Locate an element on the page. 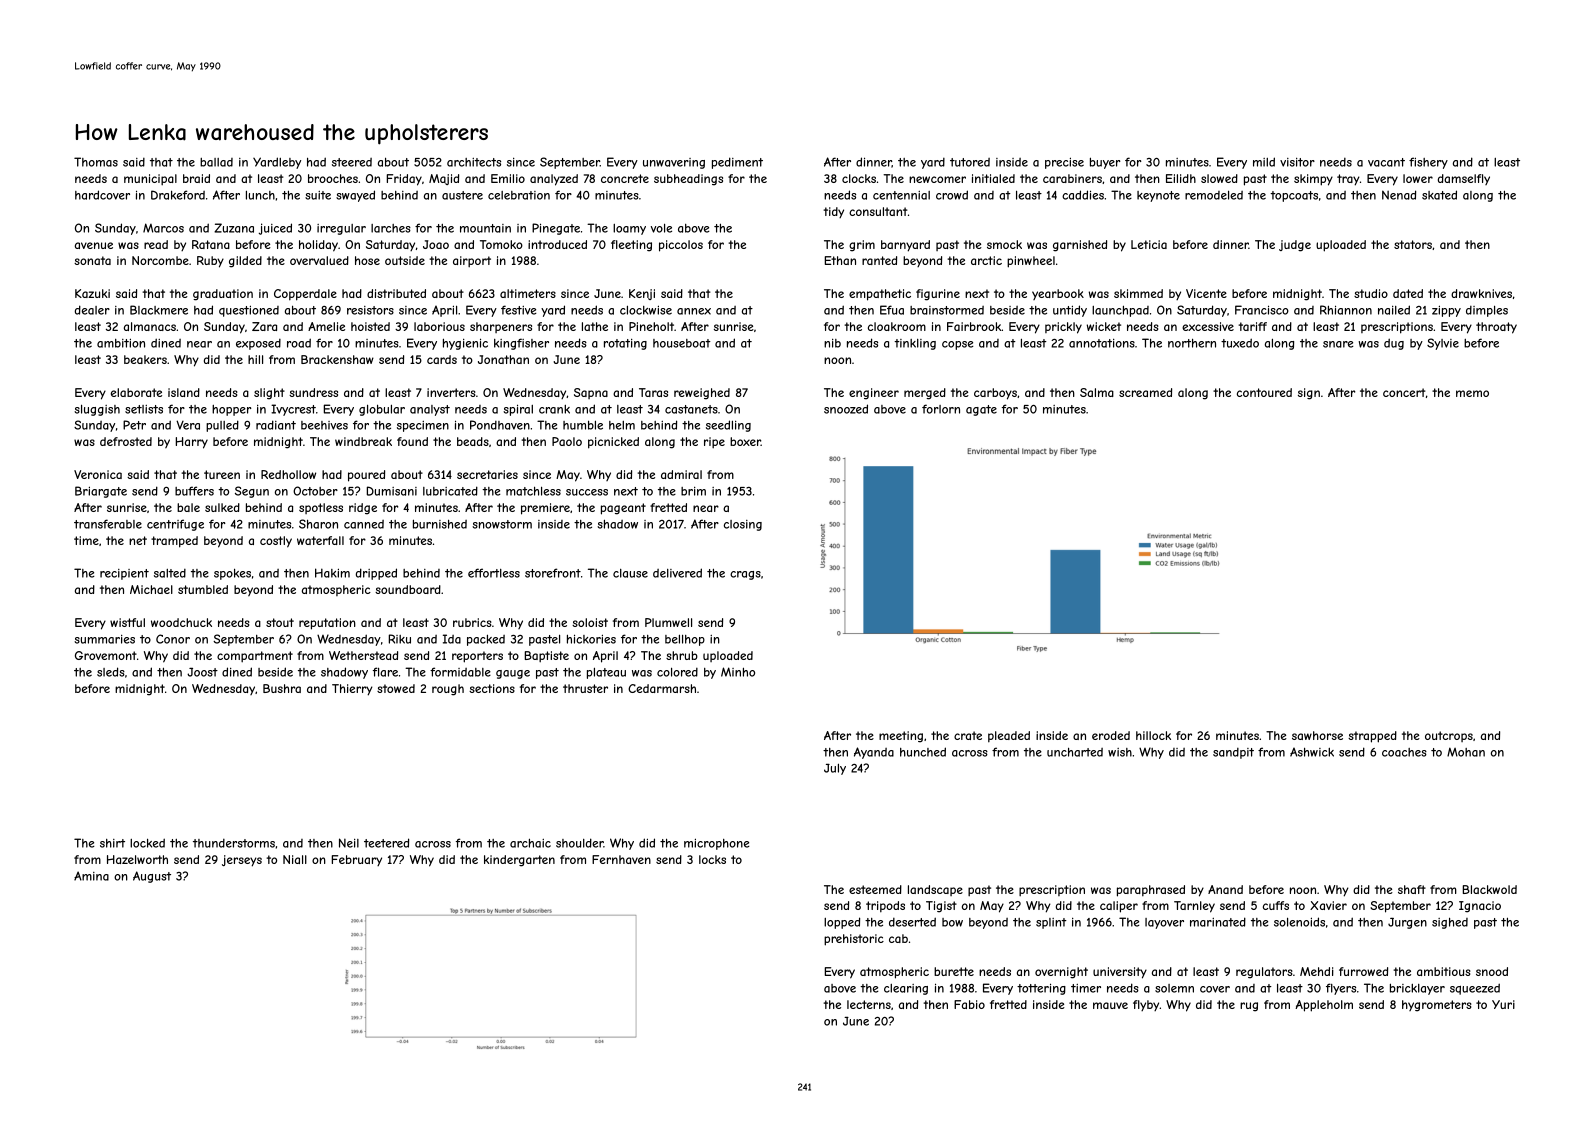 The width and height of the page is (1595, 1128). canned is located at coordinates (364, 524).
